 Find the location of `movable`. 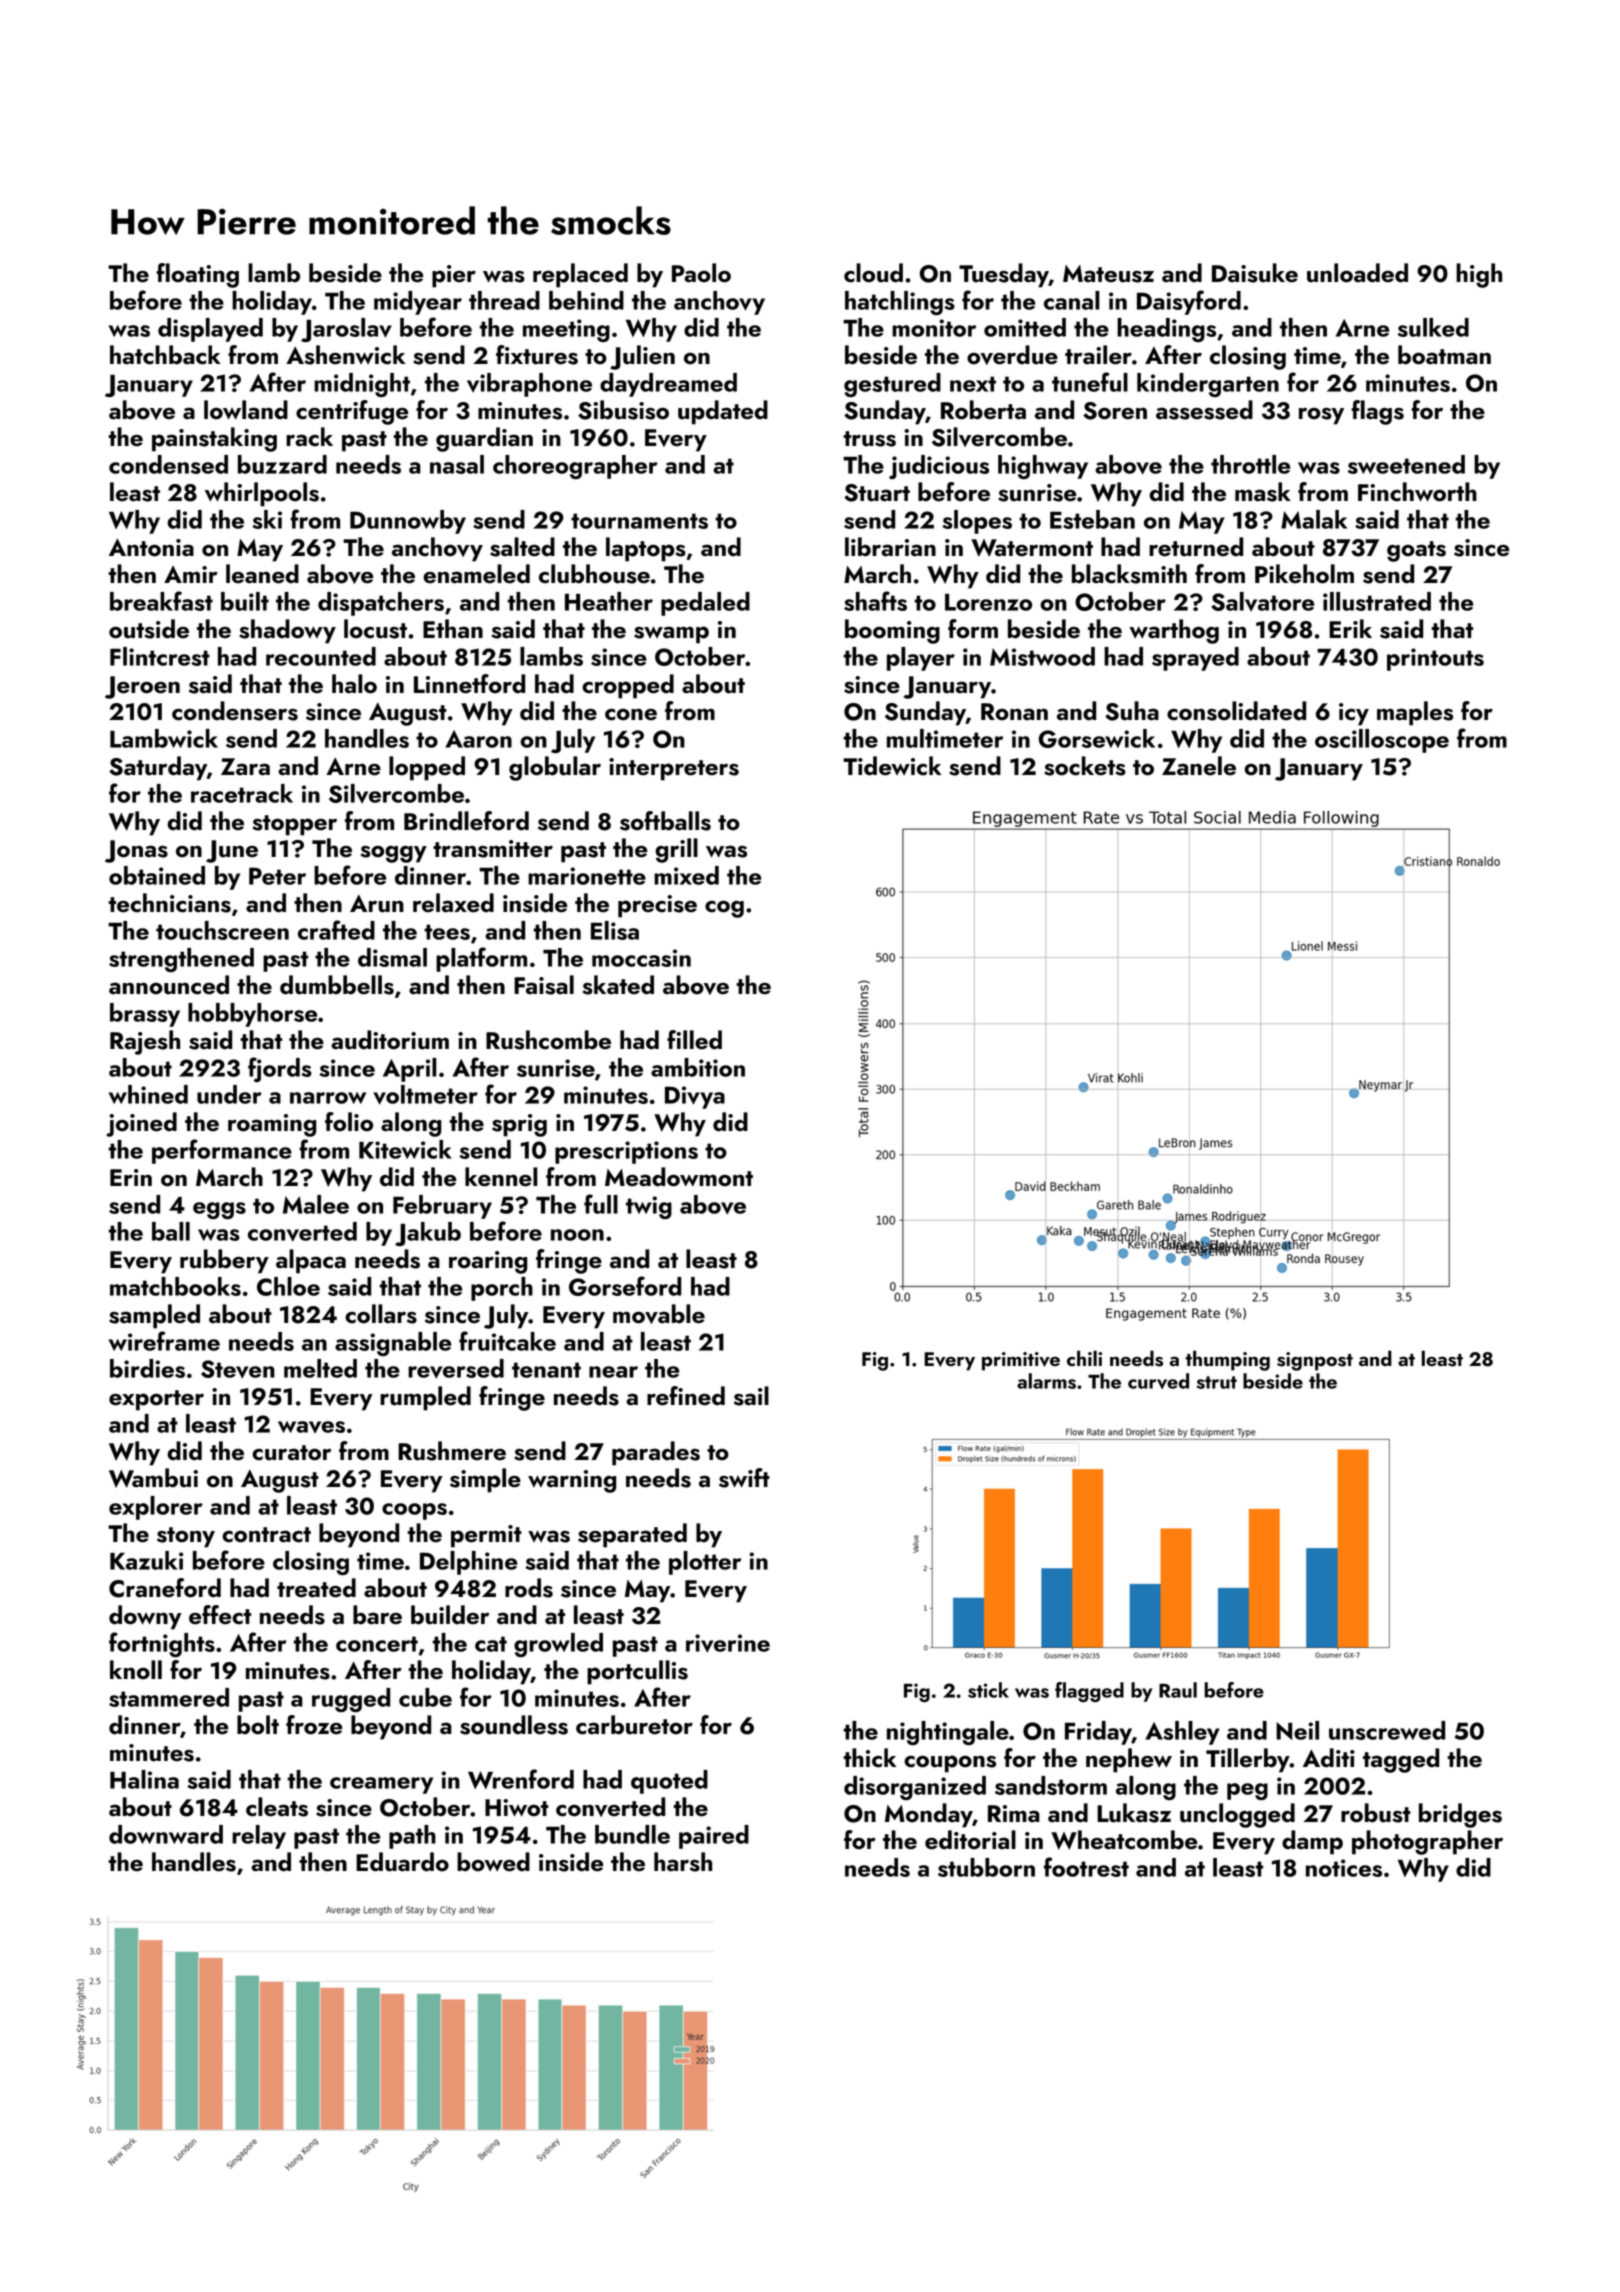

movable is located at coordinates (659, 1314).
